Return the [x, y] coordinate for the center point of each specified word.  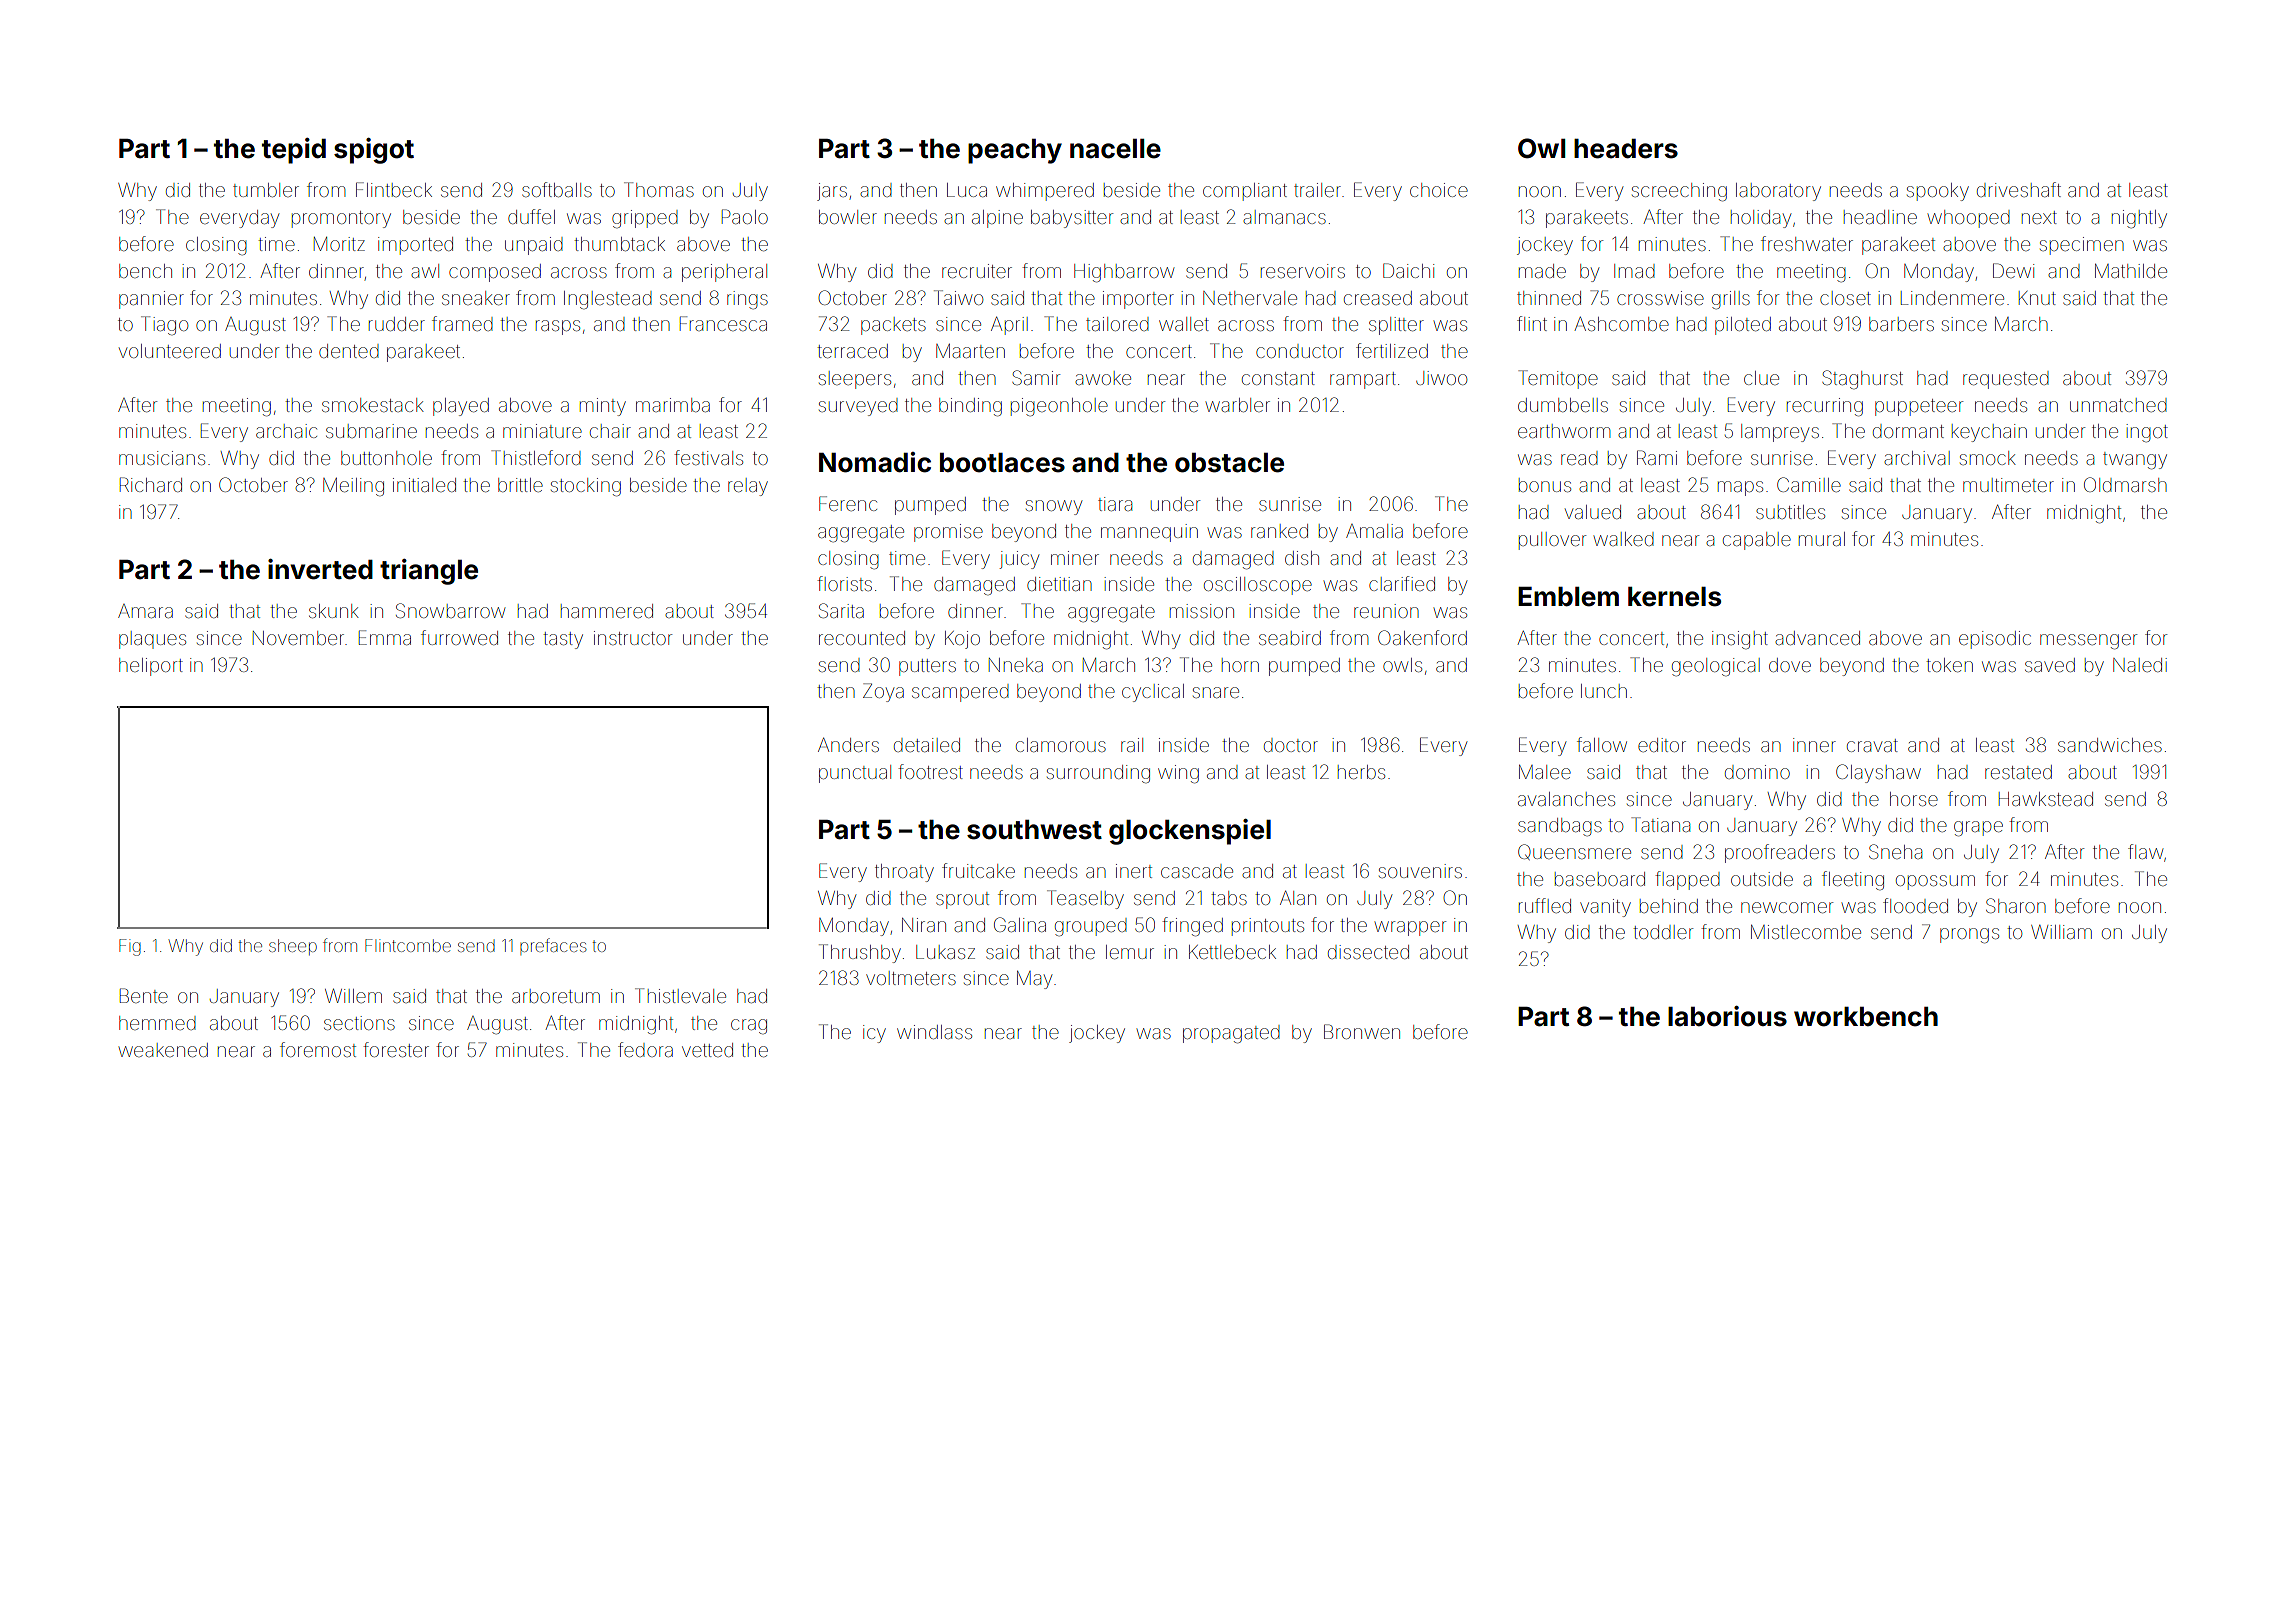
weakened [163, 1050]
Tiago [164, 325]
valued [1593, 512]
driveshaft [2019, 189]
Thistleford [536, 457]
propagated [1231, 1034]
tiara [1115, 504]
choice [1439, 190]
